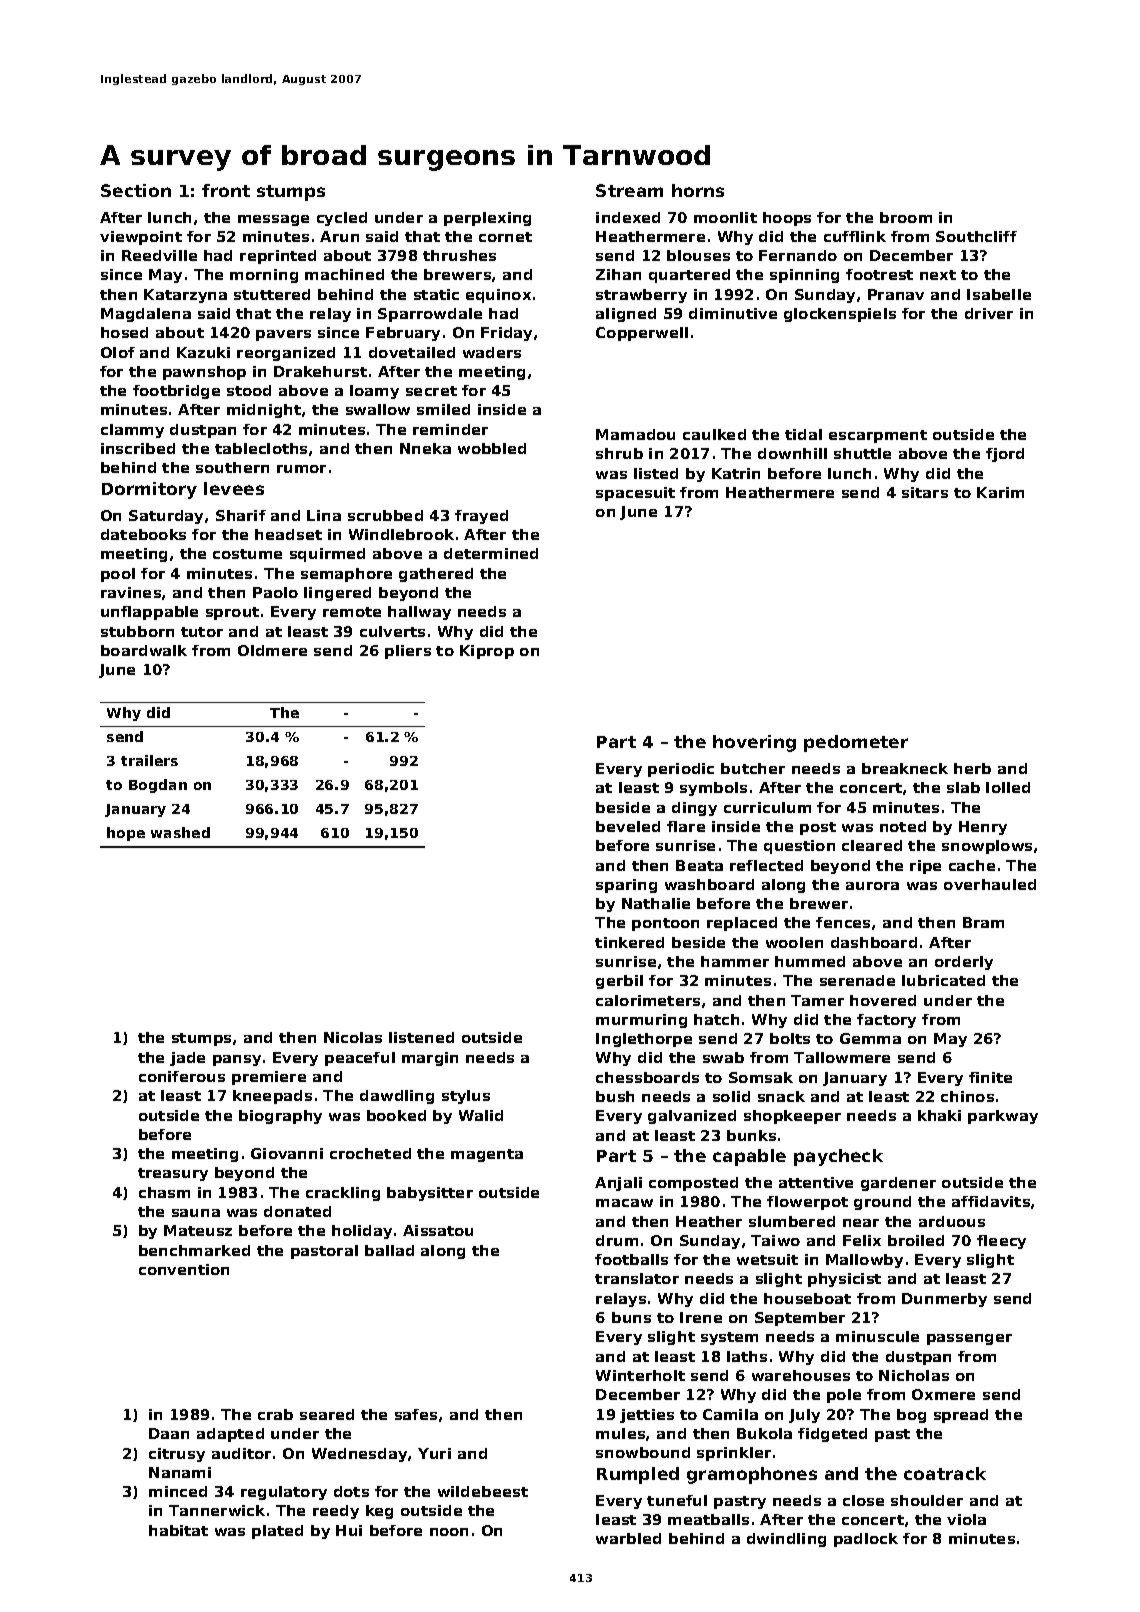 Image resolution: width=1140 pixels, height=1612 pixels. I want to click on pansy, so click(237, 1060).
